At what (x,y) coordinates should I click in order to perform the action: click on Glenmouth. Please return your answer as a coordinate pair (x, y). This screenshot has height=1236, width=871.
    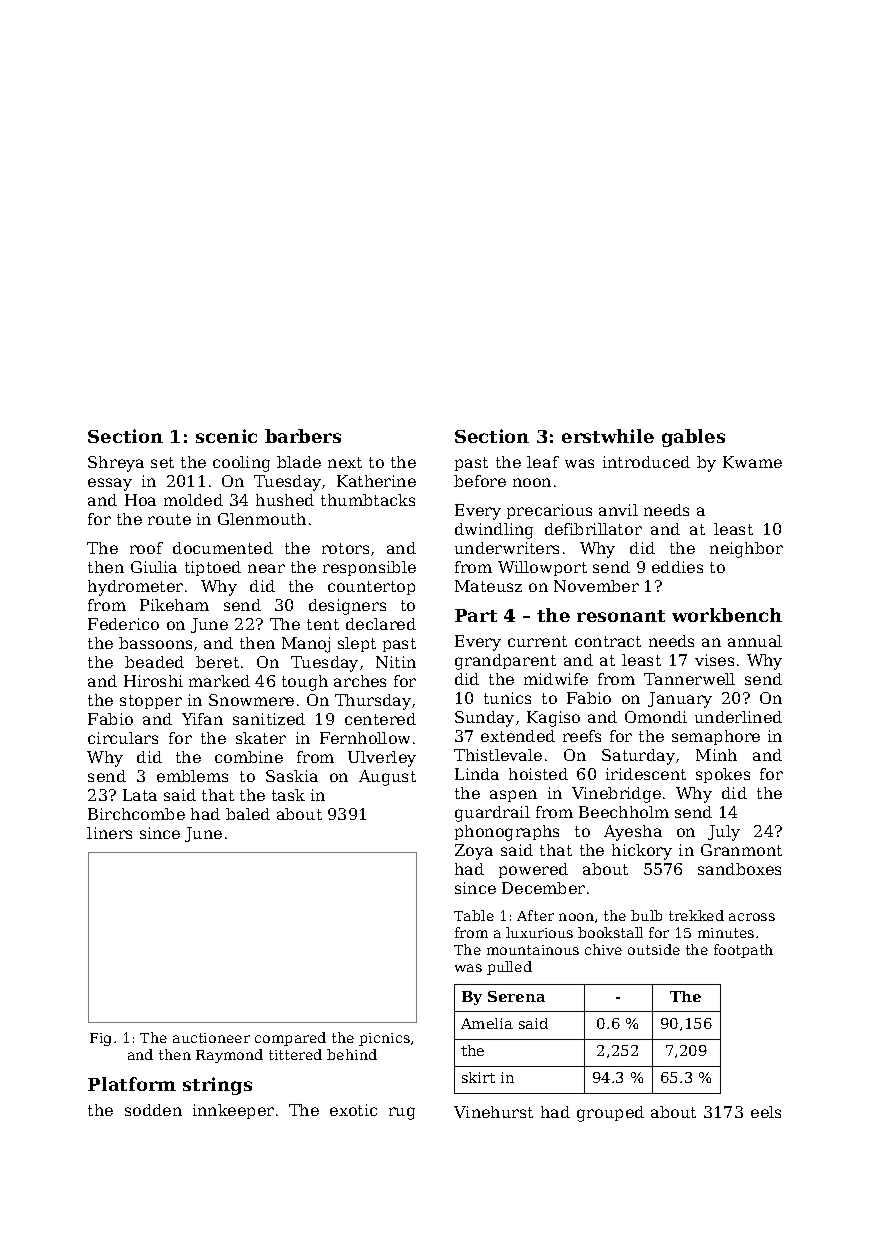
    Looking at the image, I should click on (262, 519).
